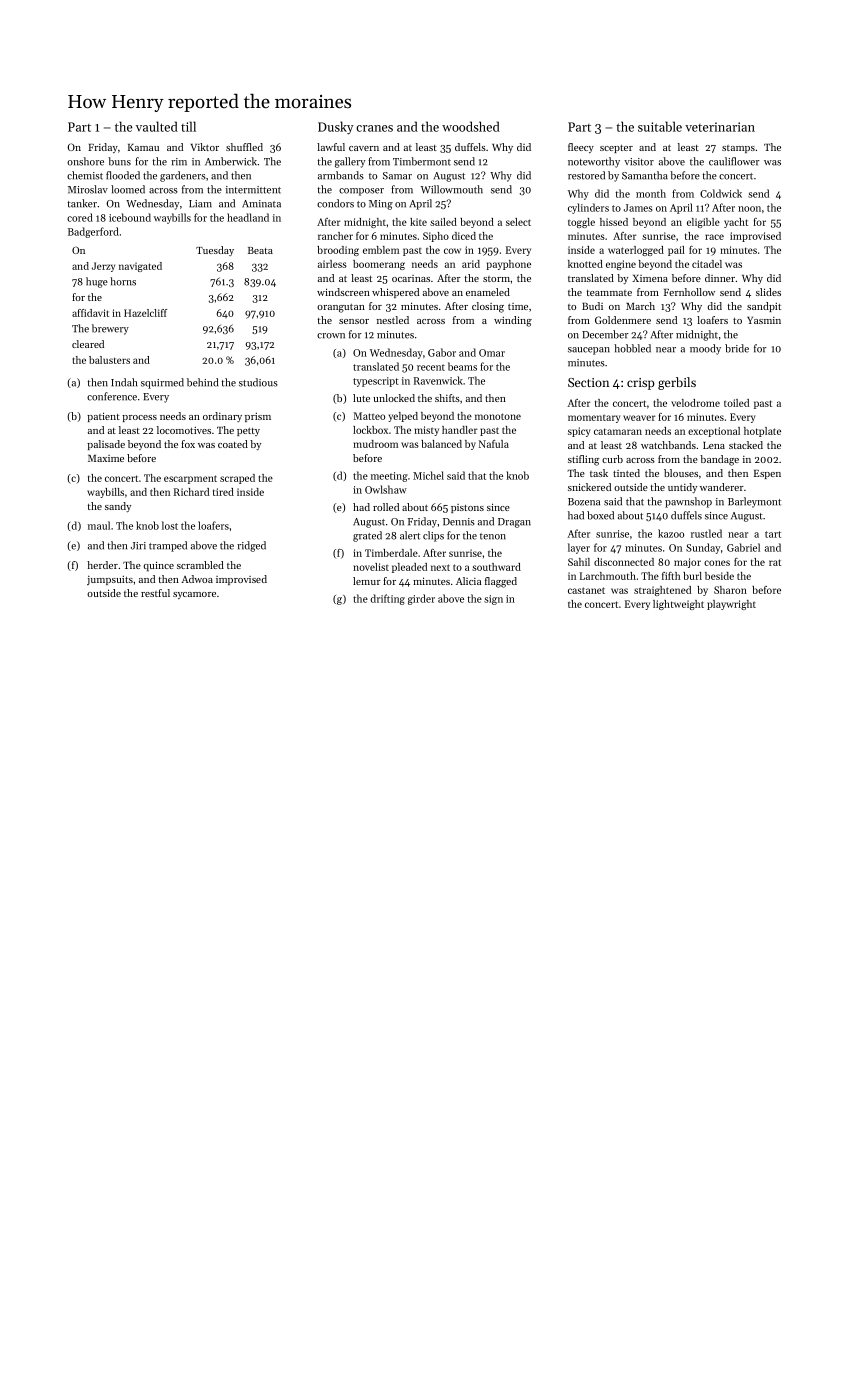 This screenshot has height=1400, width=849. What do you see at coordinates (103, 417) in the screenshot?
I see `patient` at bounding box center [103, 417].
